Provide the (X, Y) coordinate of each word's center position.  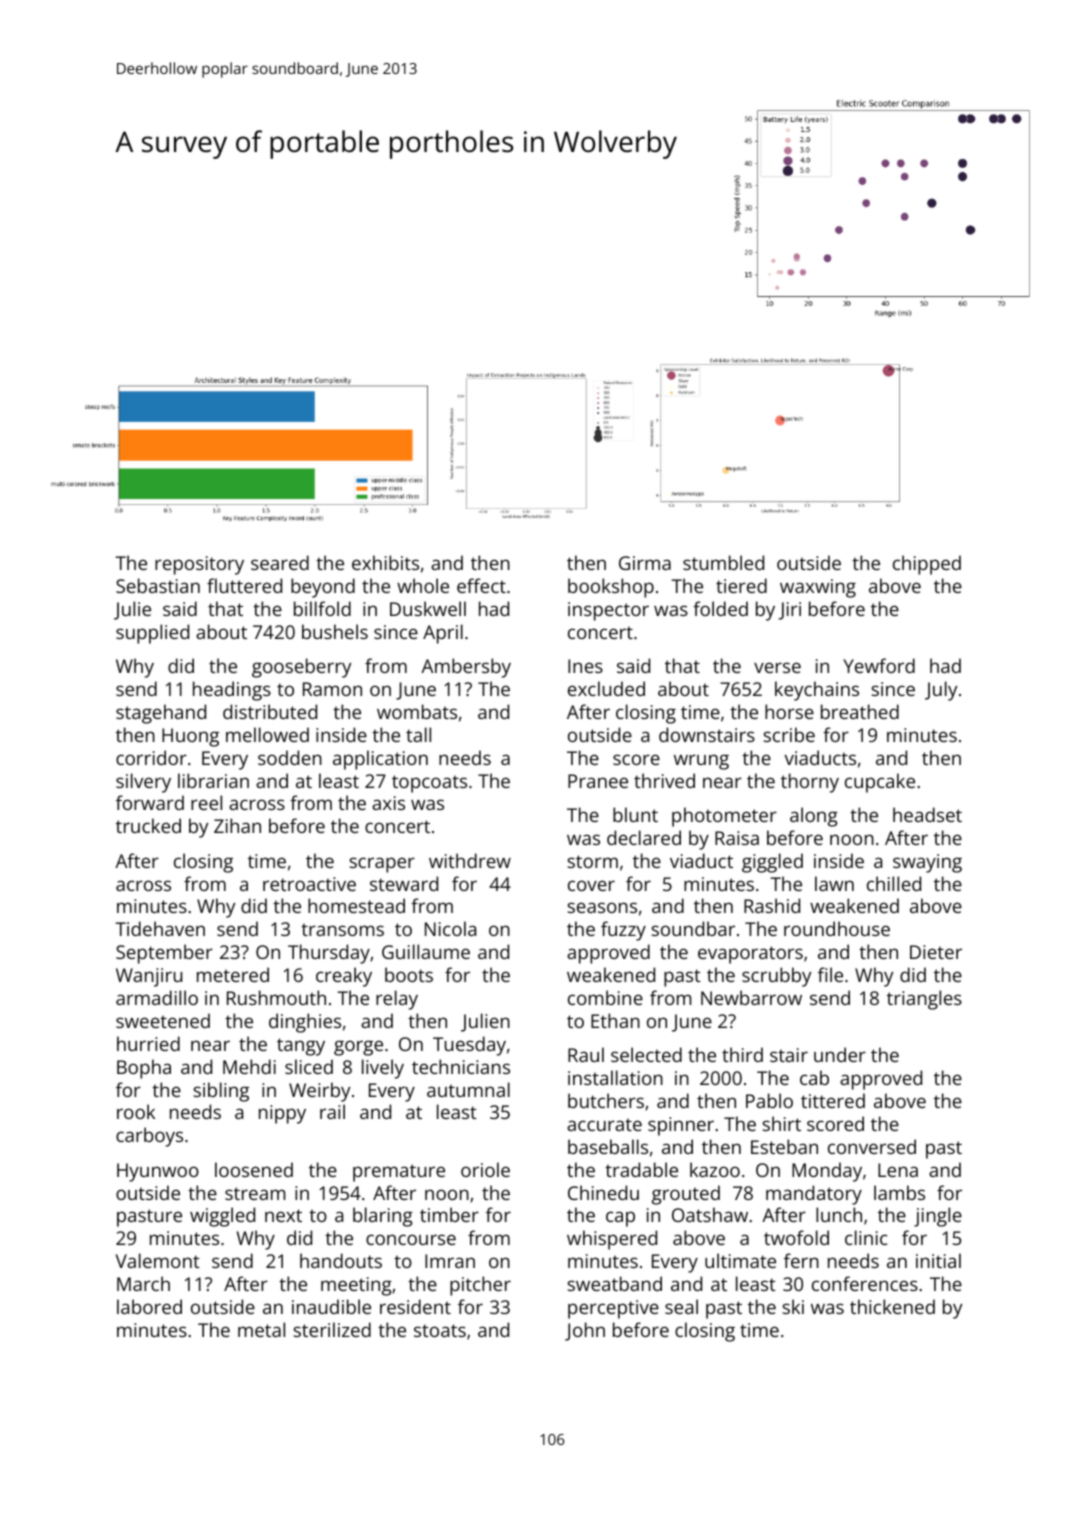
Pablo (769, 1100)
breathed (860, 711)
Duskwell (428, 608)
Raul (586, 1054)
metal (261, 1329)
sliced (309, 1066)
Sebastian (158, 585)
